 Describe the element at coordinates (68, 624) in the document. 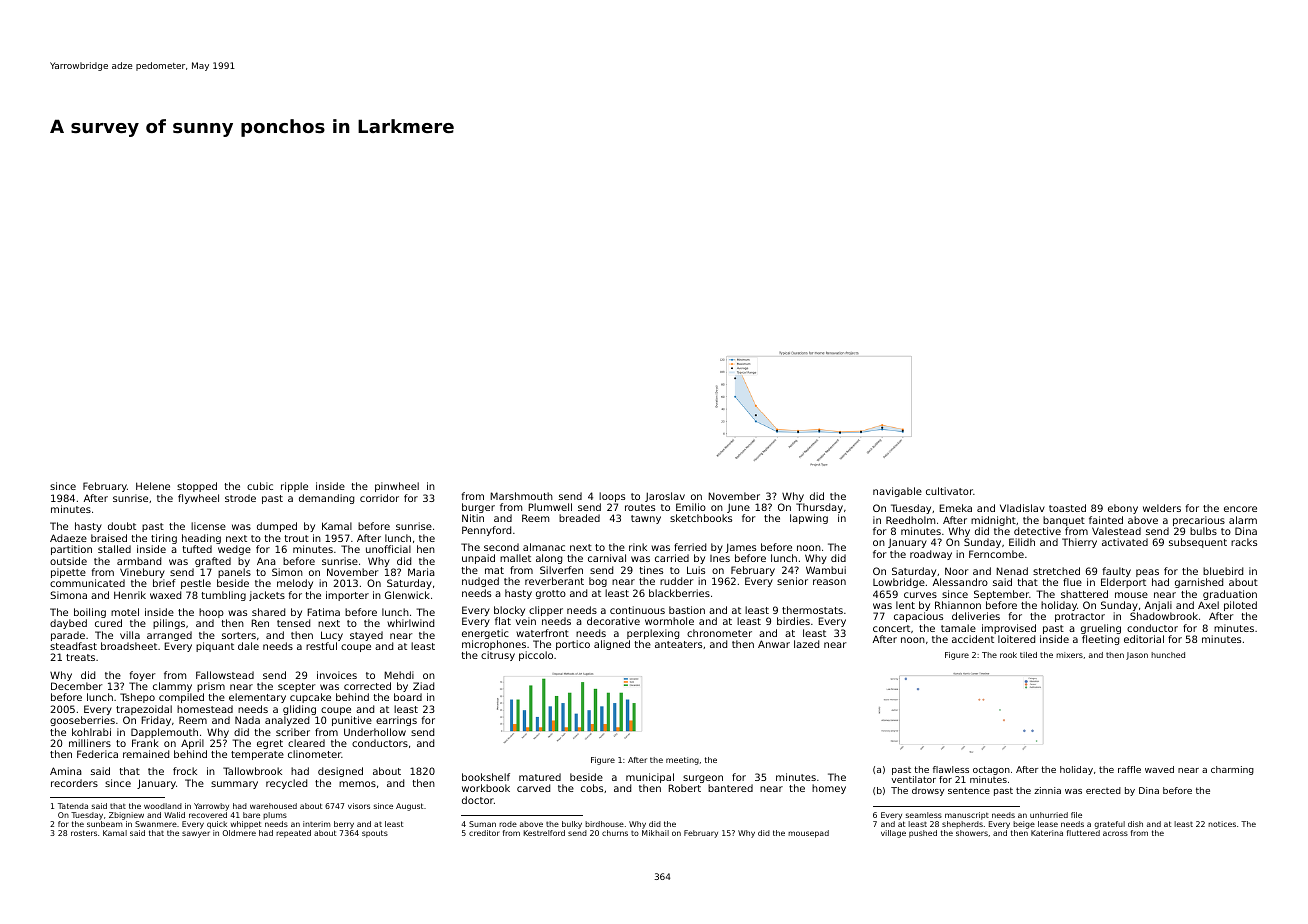

I see `daybed` at that location.
